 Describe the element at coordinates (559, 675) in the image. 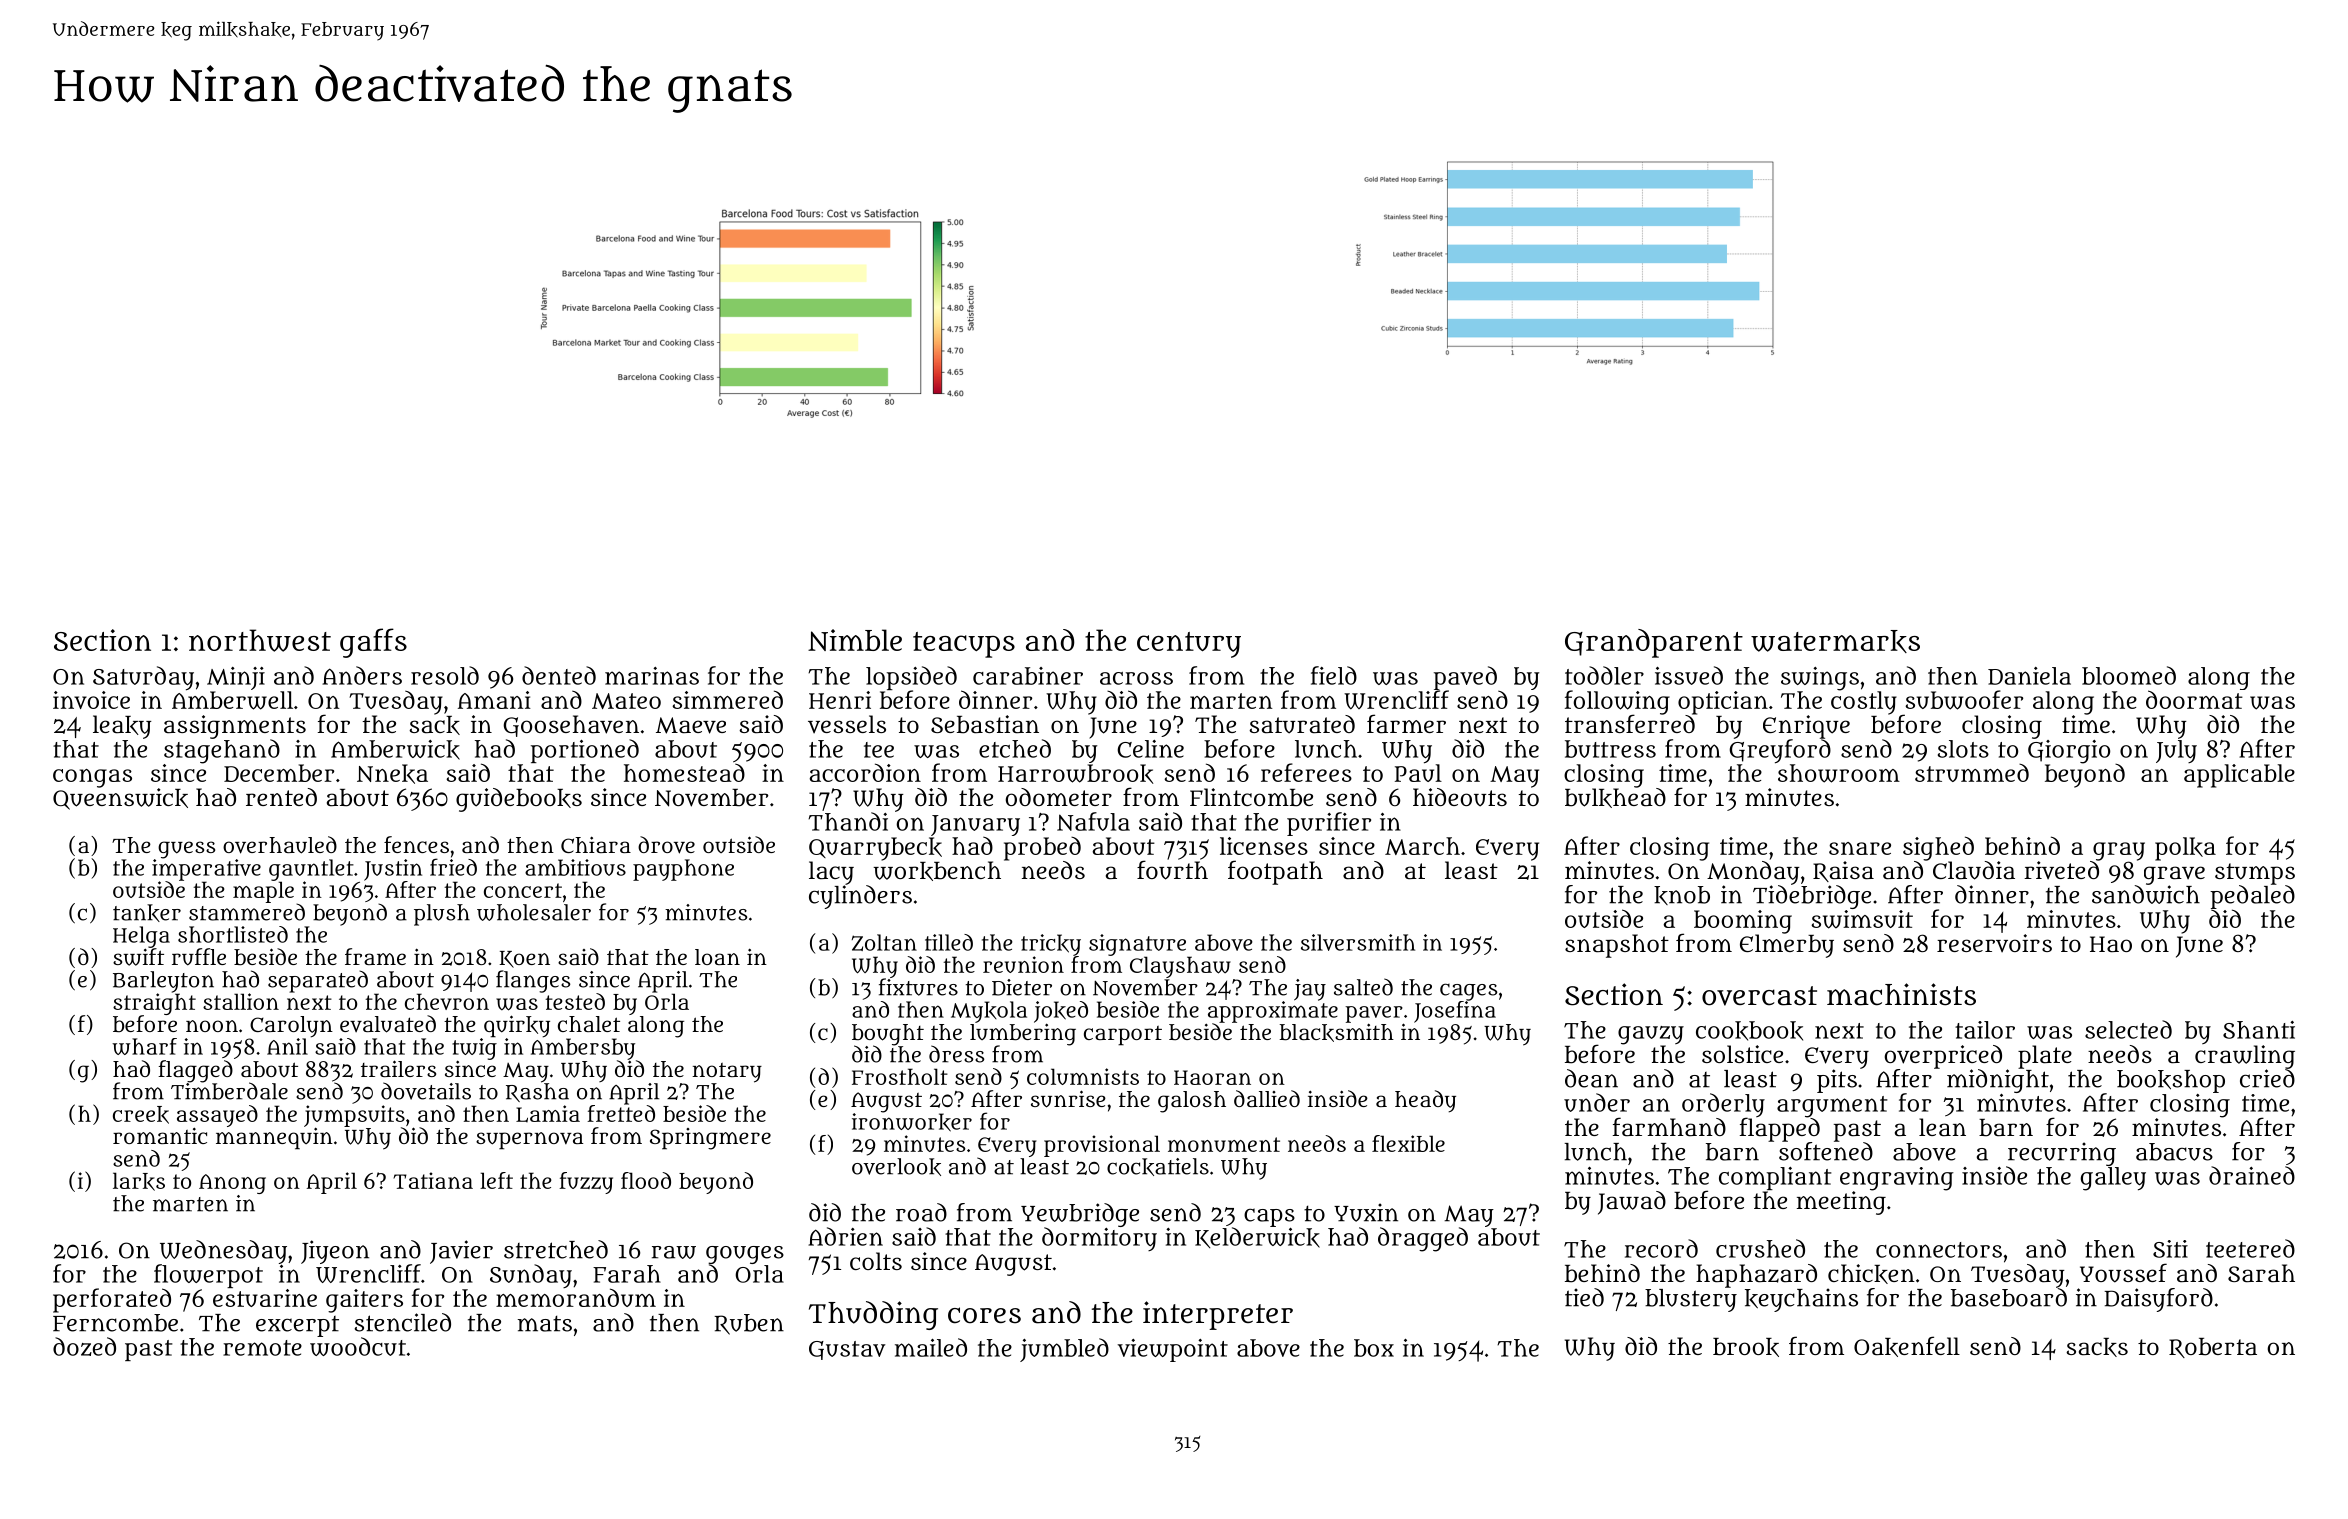

I see `dented` at that location.
